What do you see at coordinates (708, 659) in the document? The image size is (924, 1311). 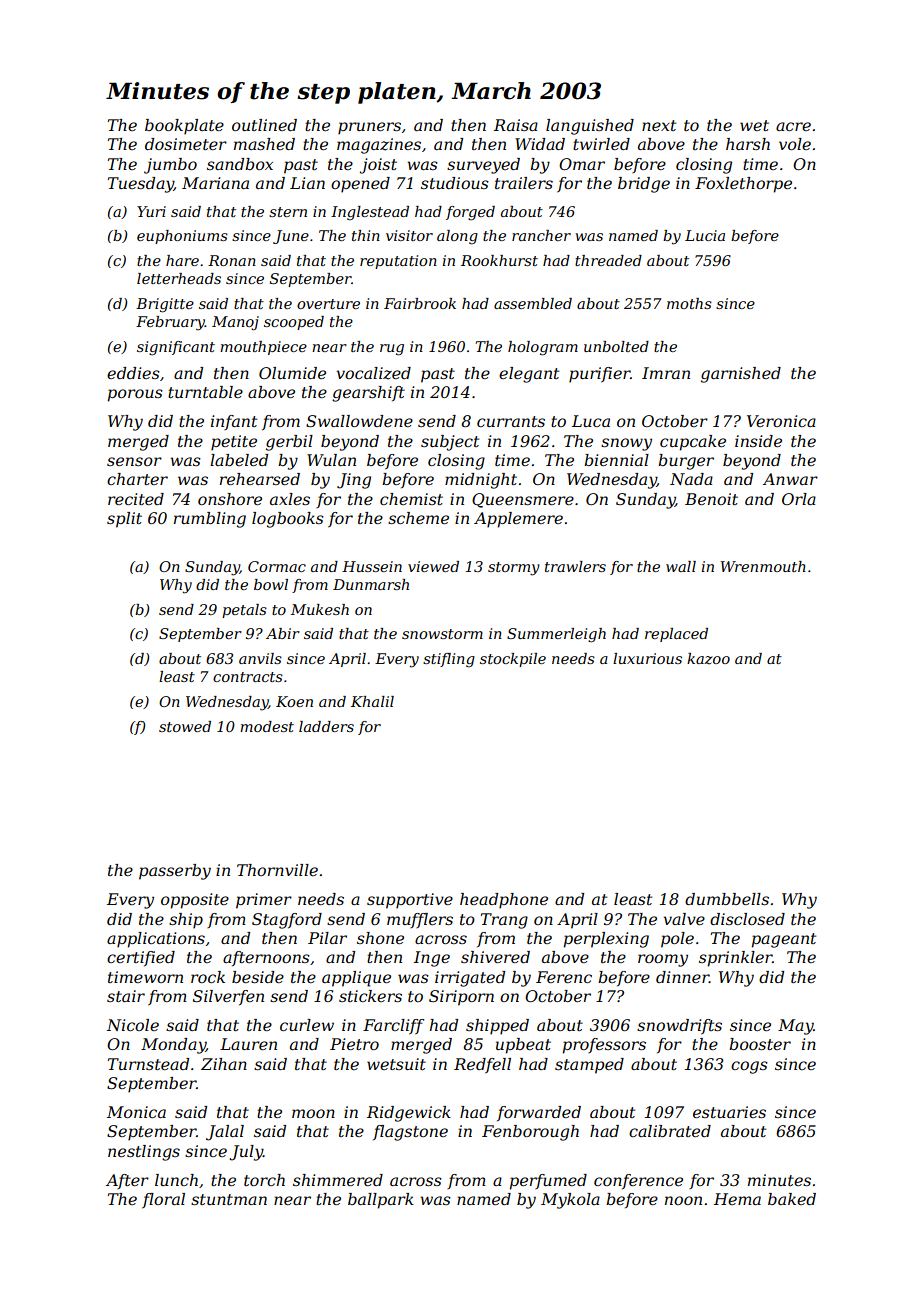 I see `kazoo` at bounding box center [708, 659].
